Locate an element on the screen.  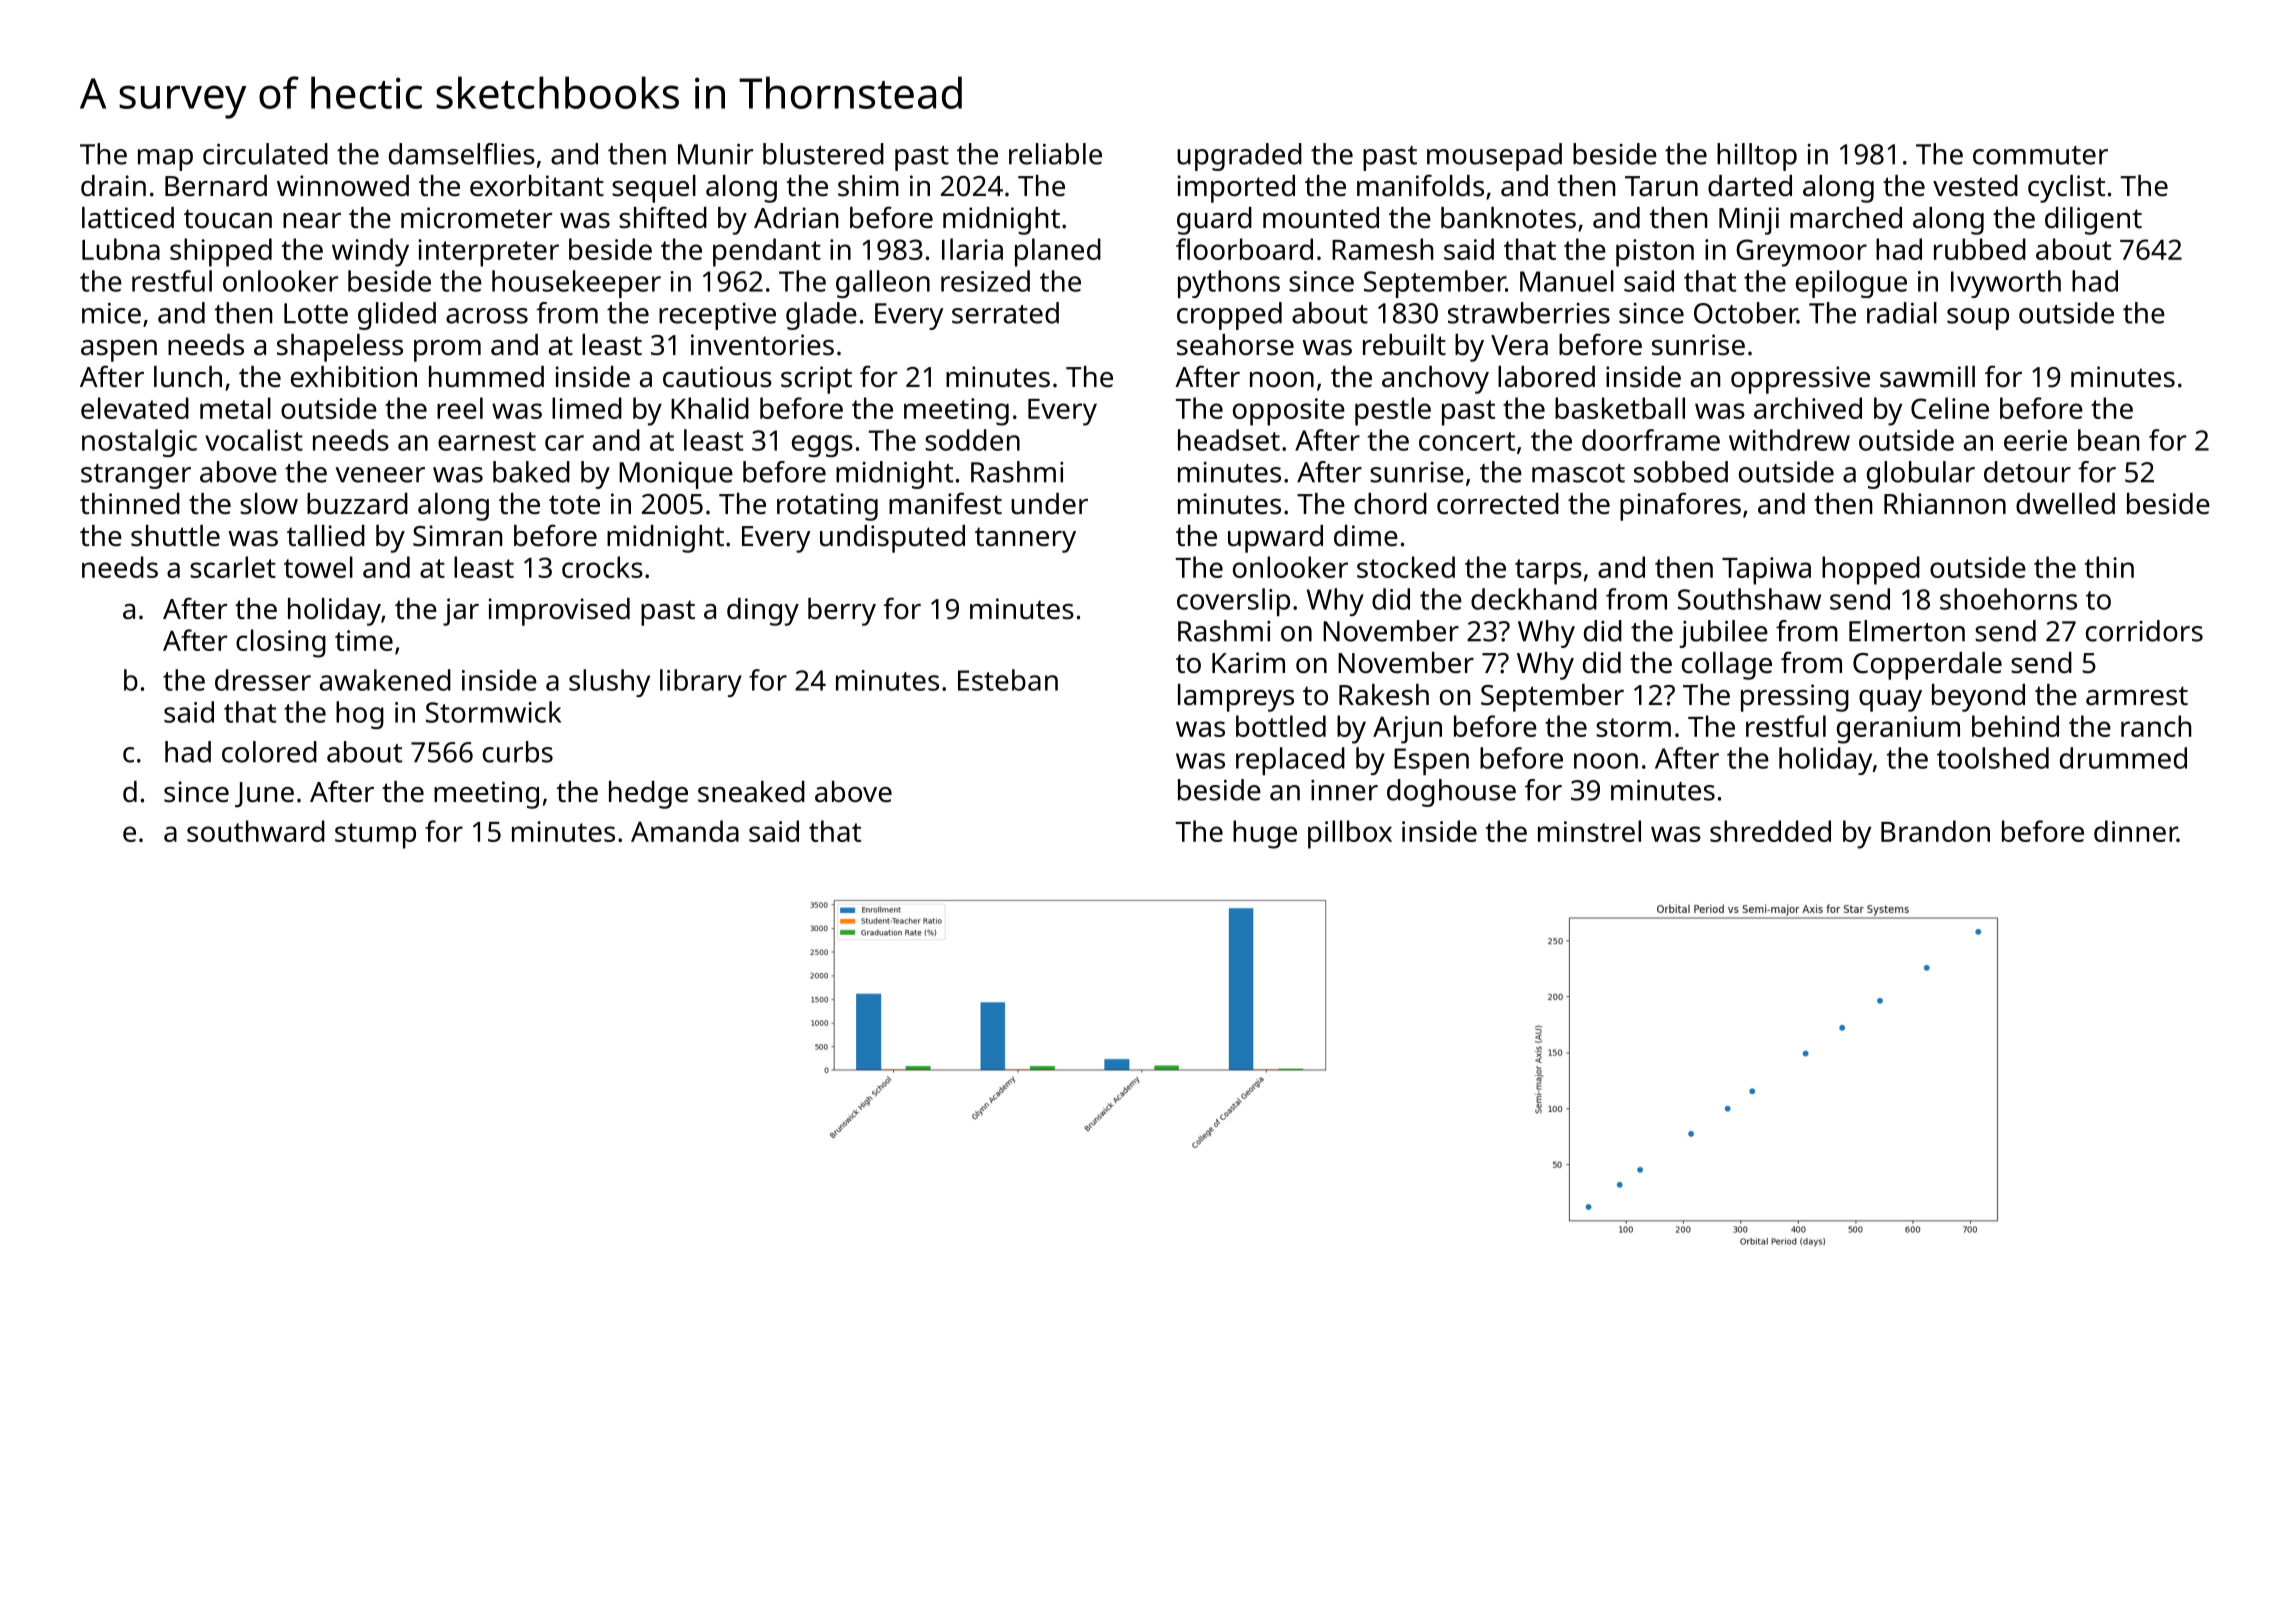
ranch is located at coordinates (2156, 726).
